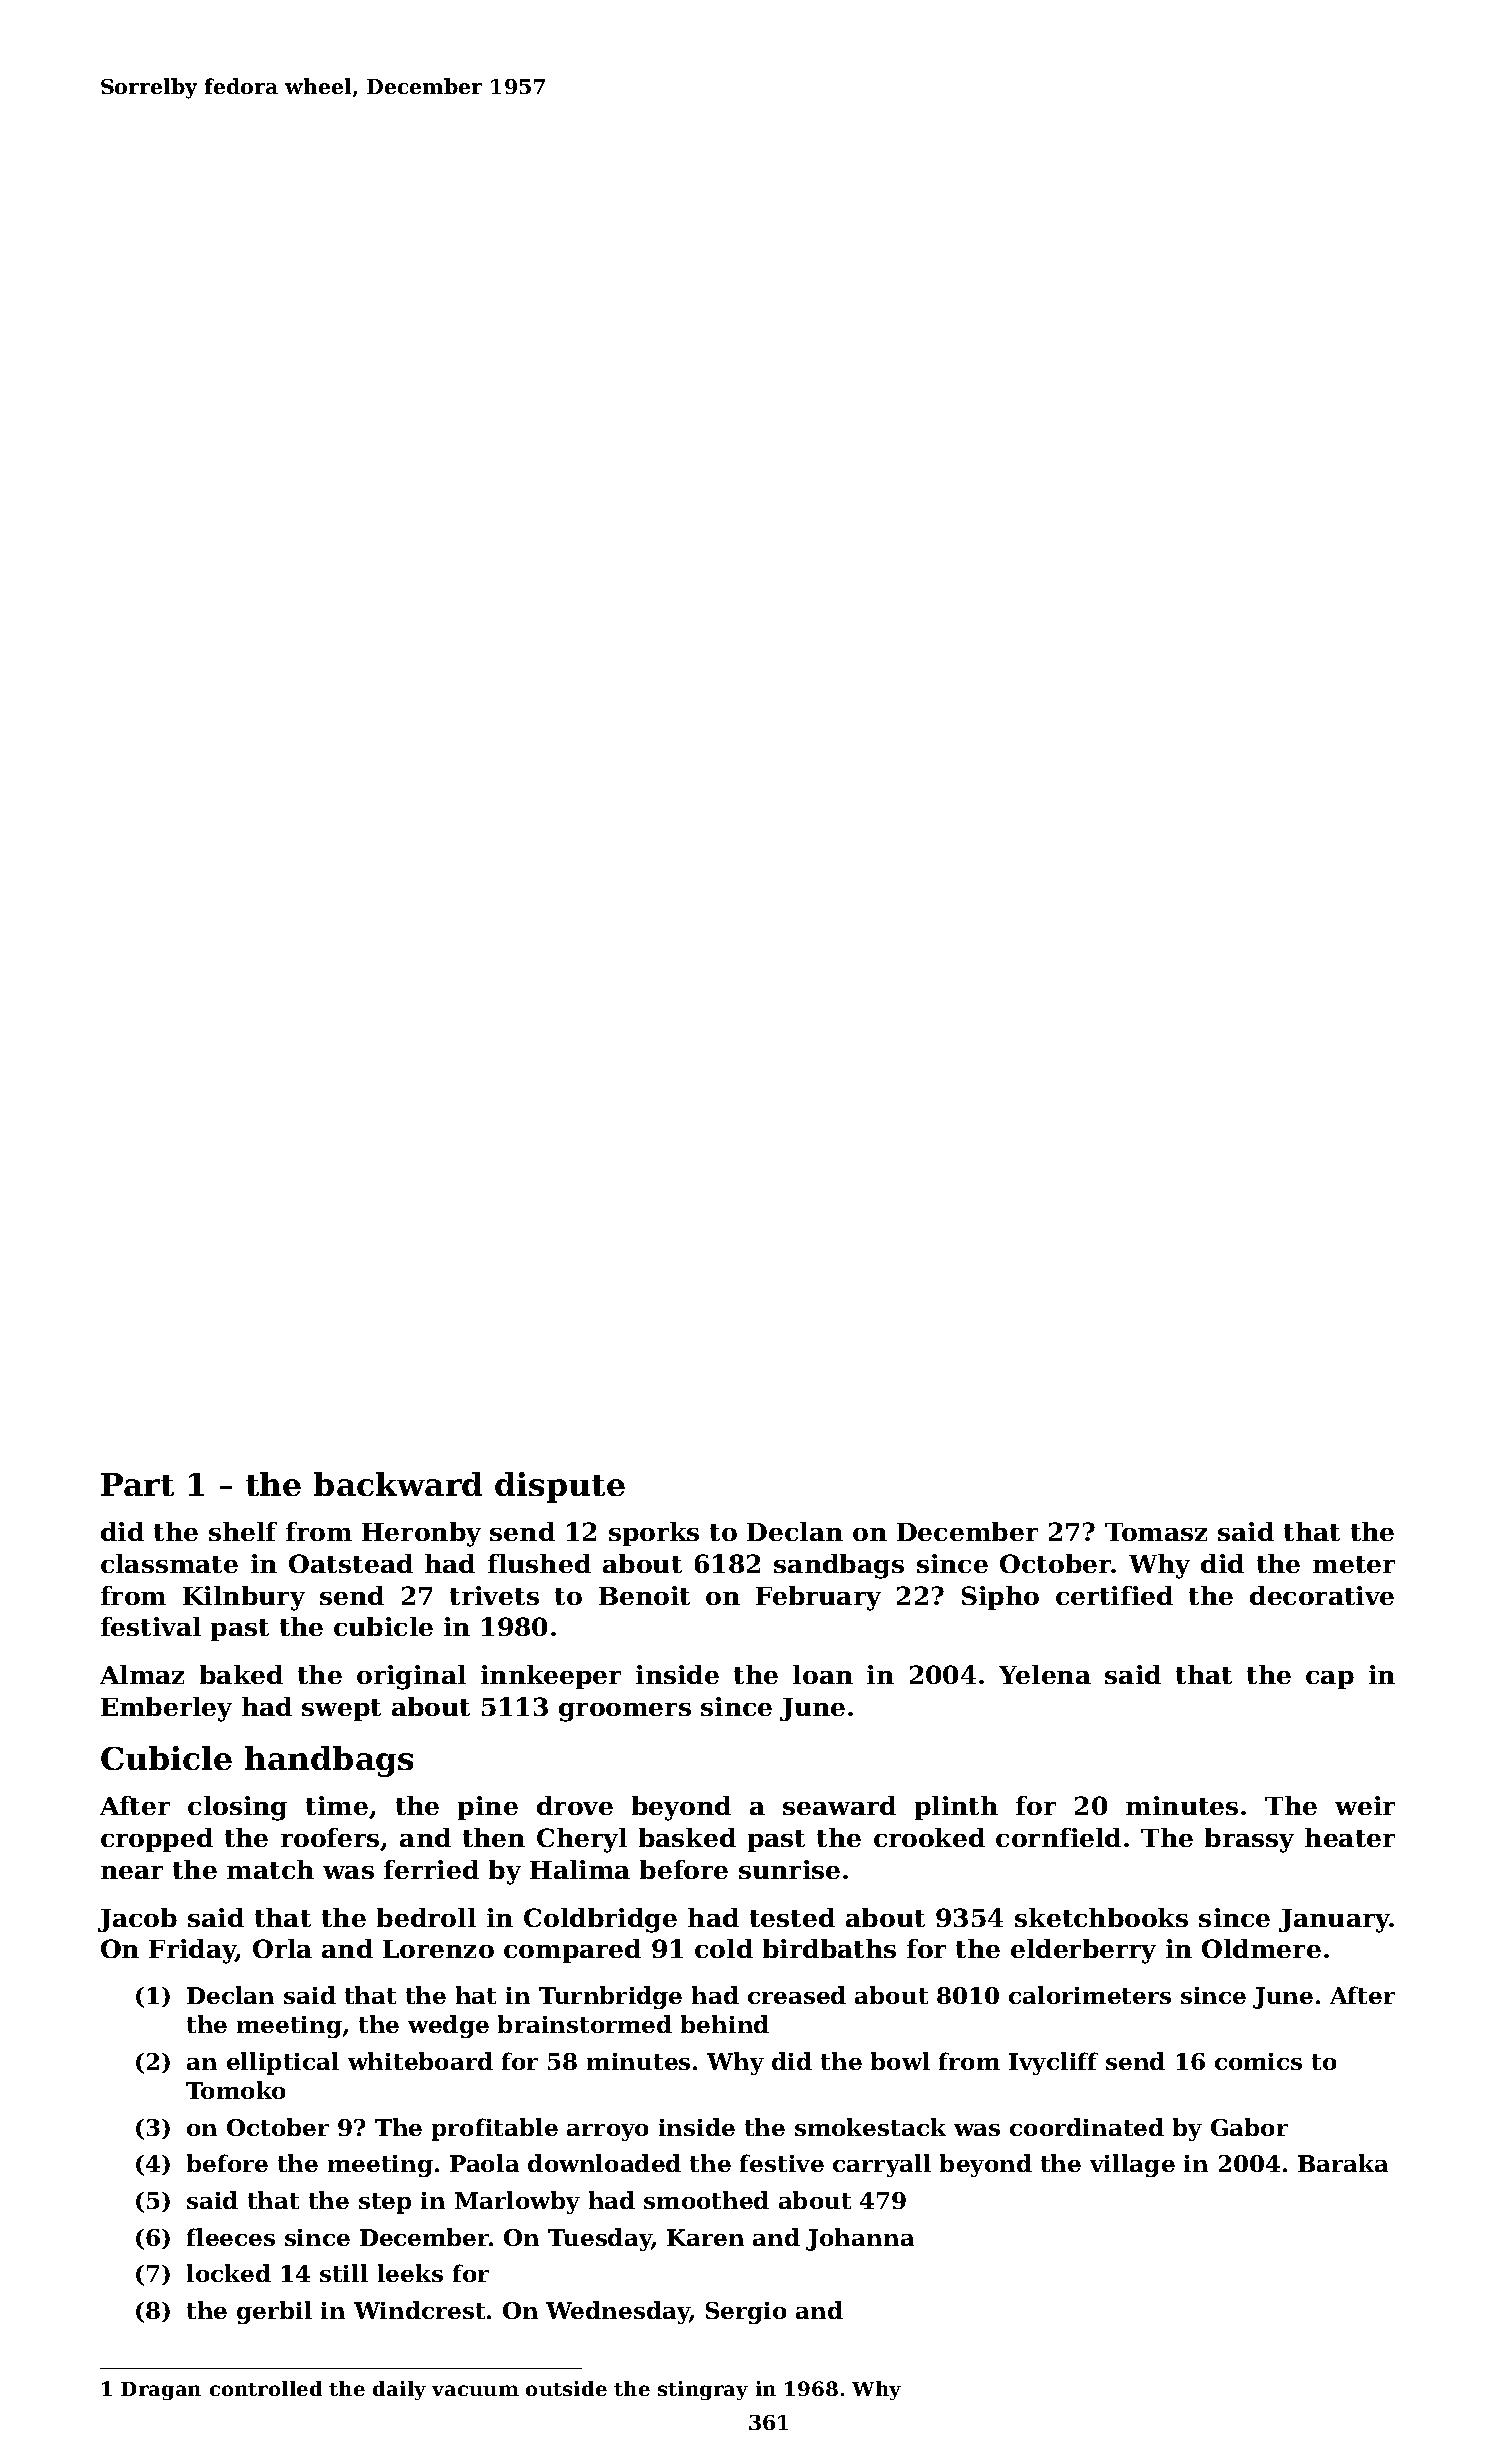 The image size is (1496, 2464). I want to click on Yelena, so click(1045, 1674).
